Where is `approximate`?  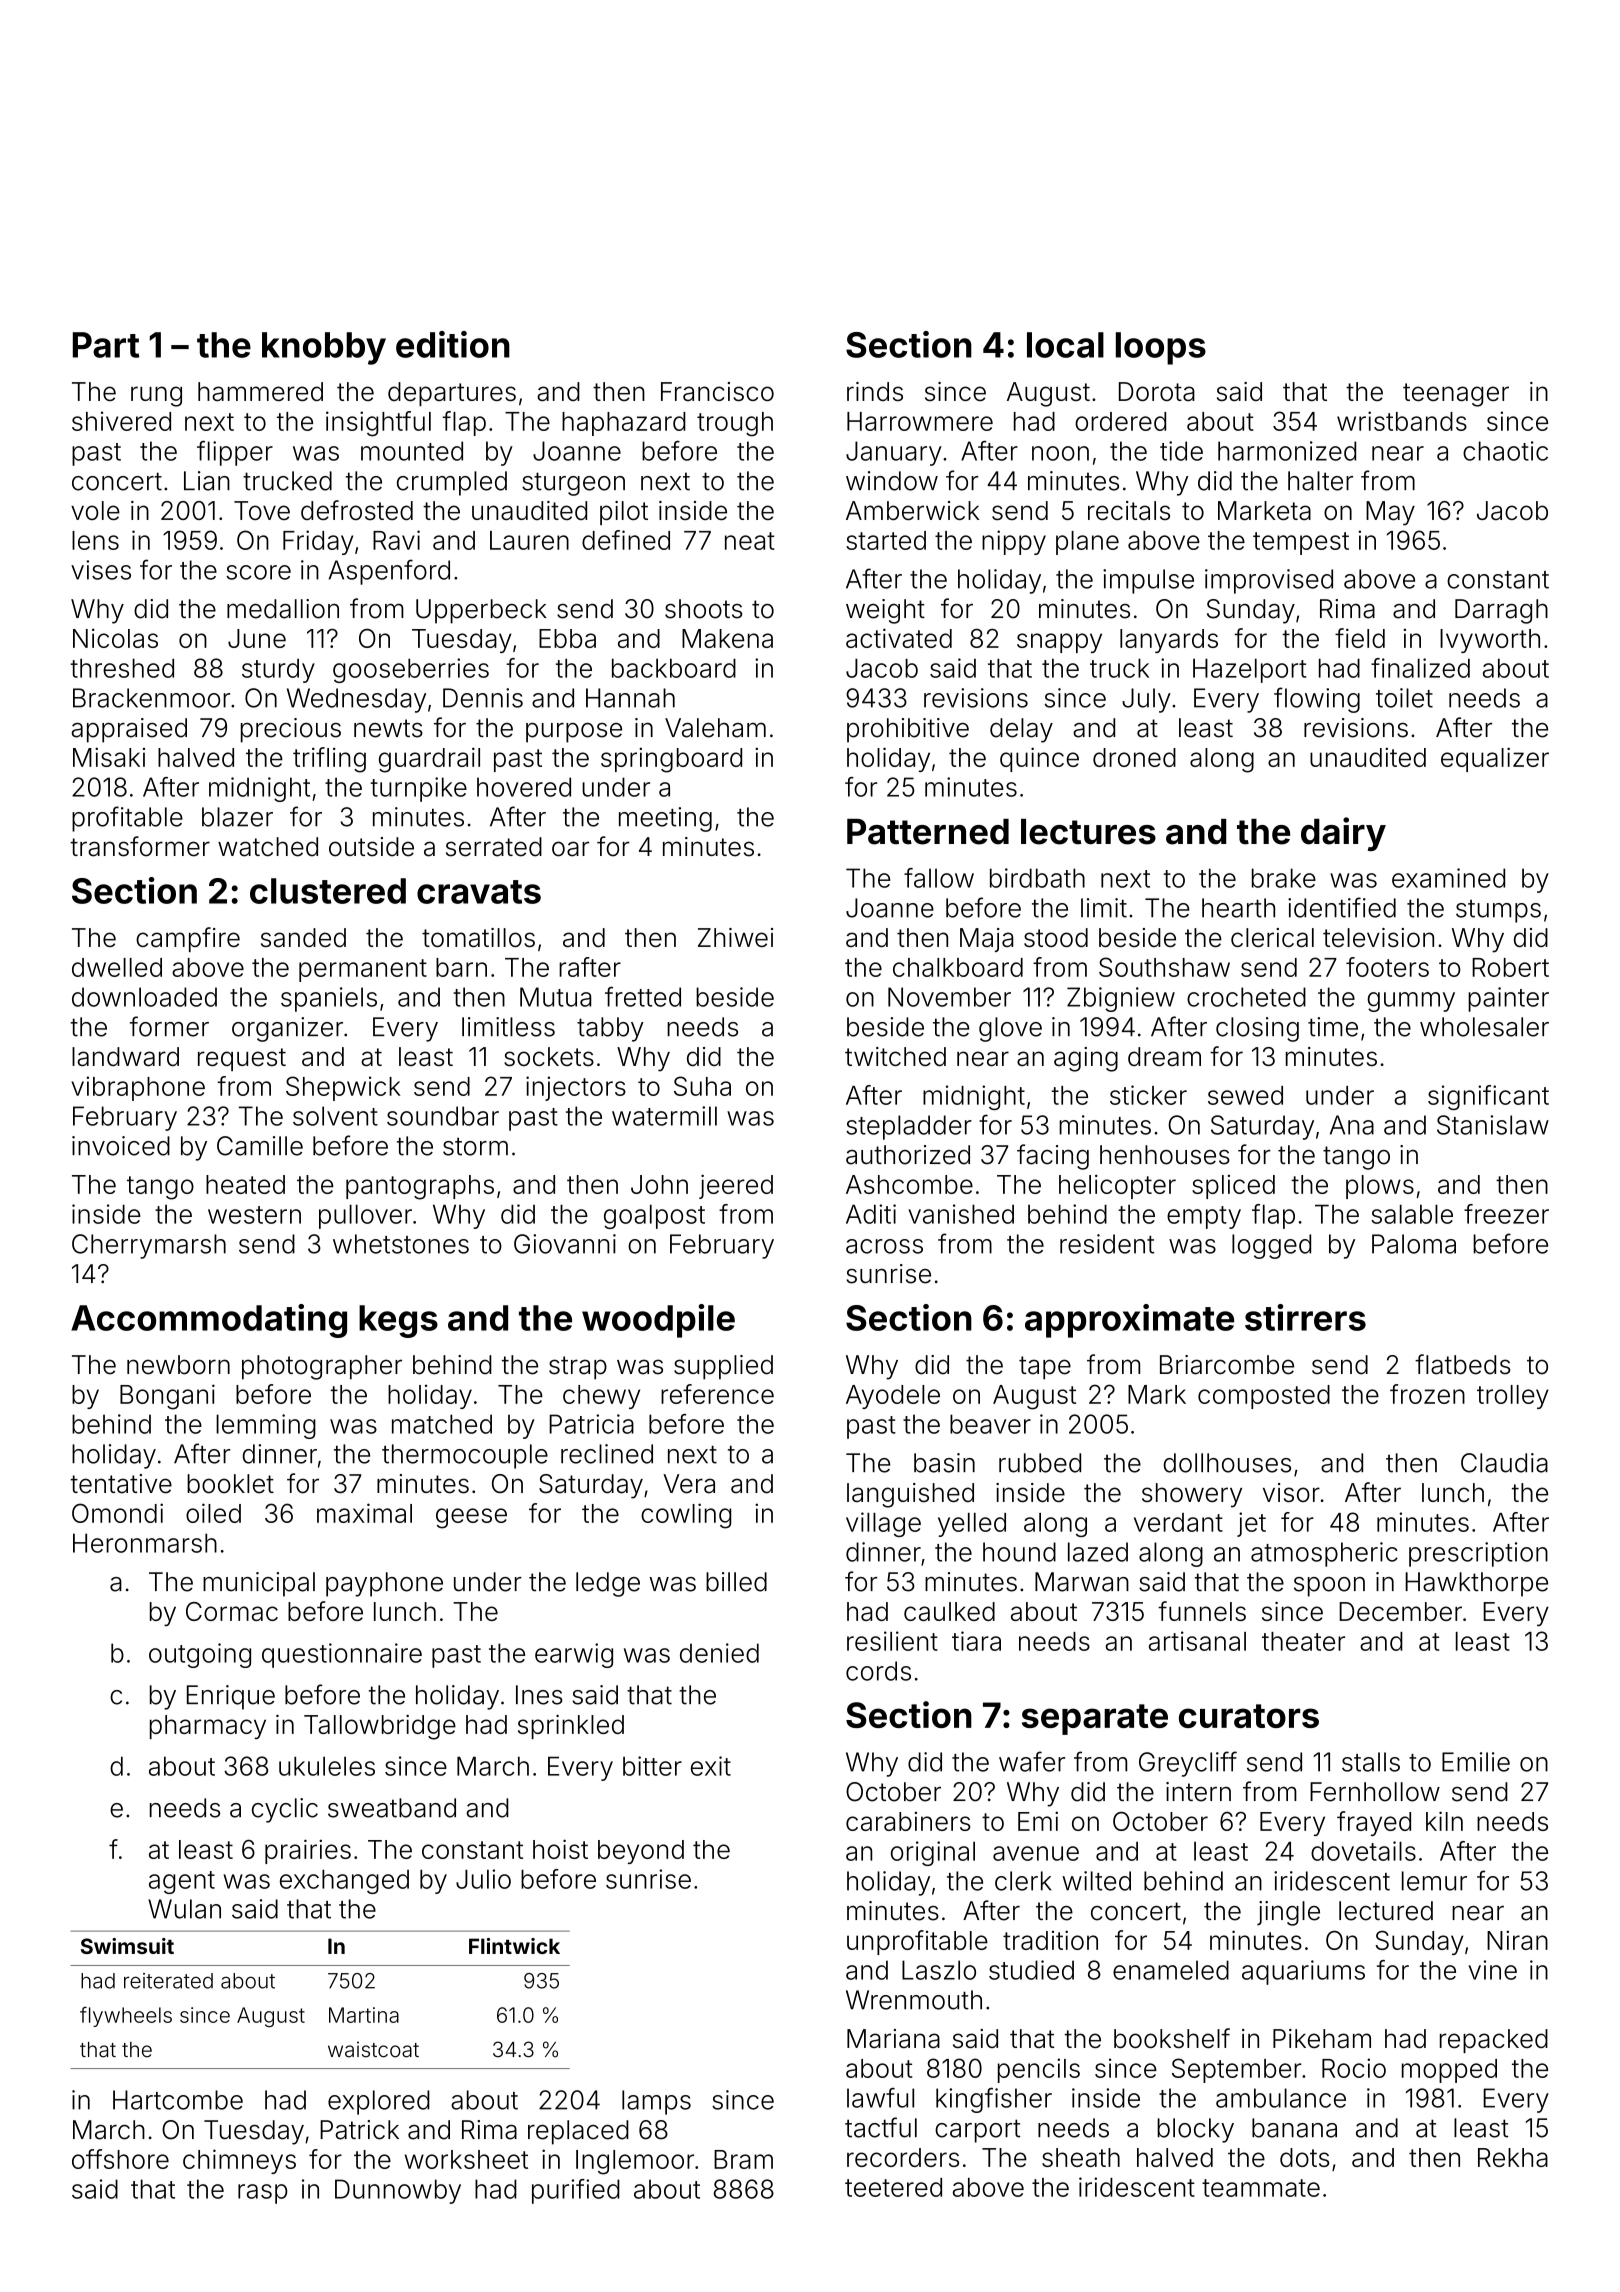
approximate is located at coordinates (1129, 1321).
